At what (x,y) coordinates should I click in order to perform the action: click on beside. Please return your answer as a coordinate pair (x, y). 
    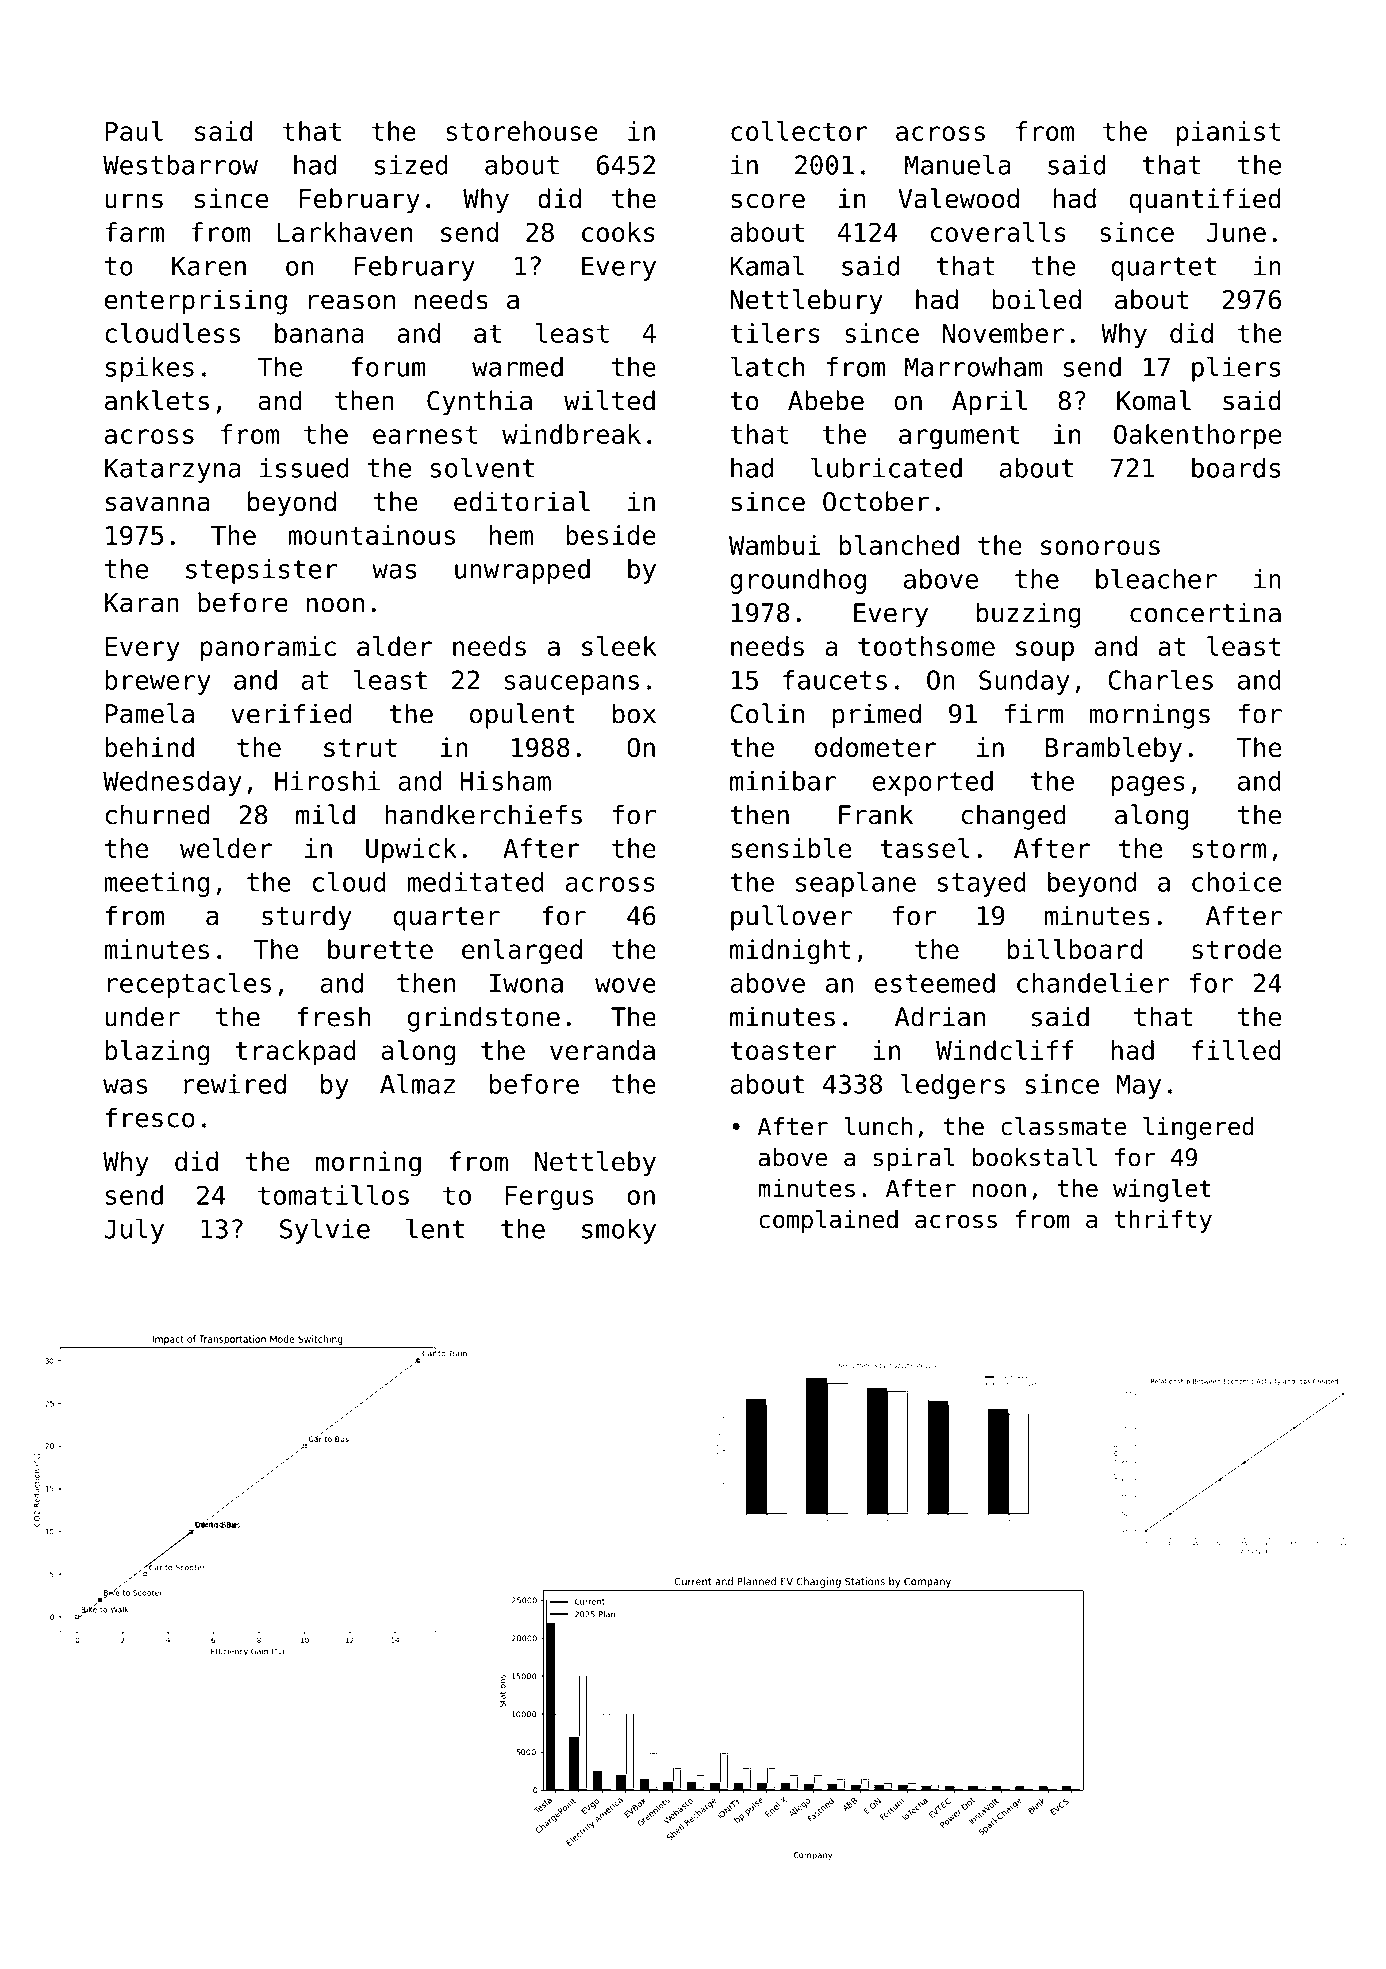
    Looking at the image, I should click on (611, 535).
